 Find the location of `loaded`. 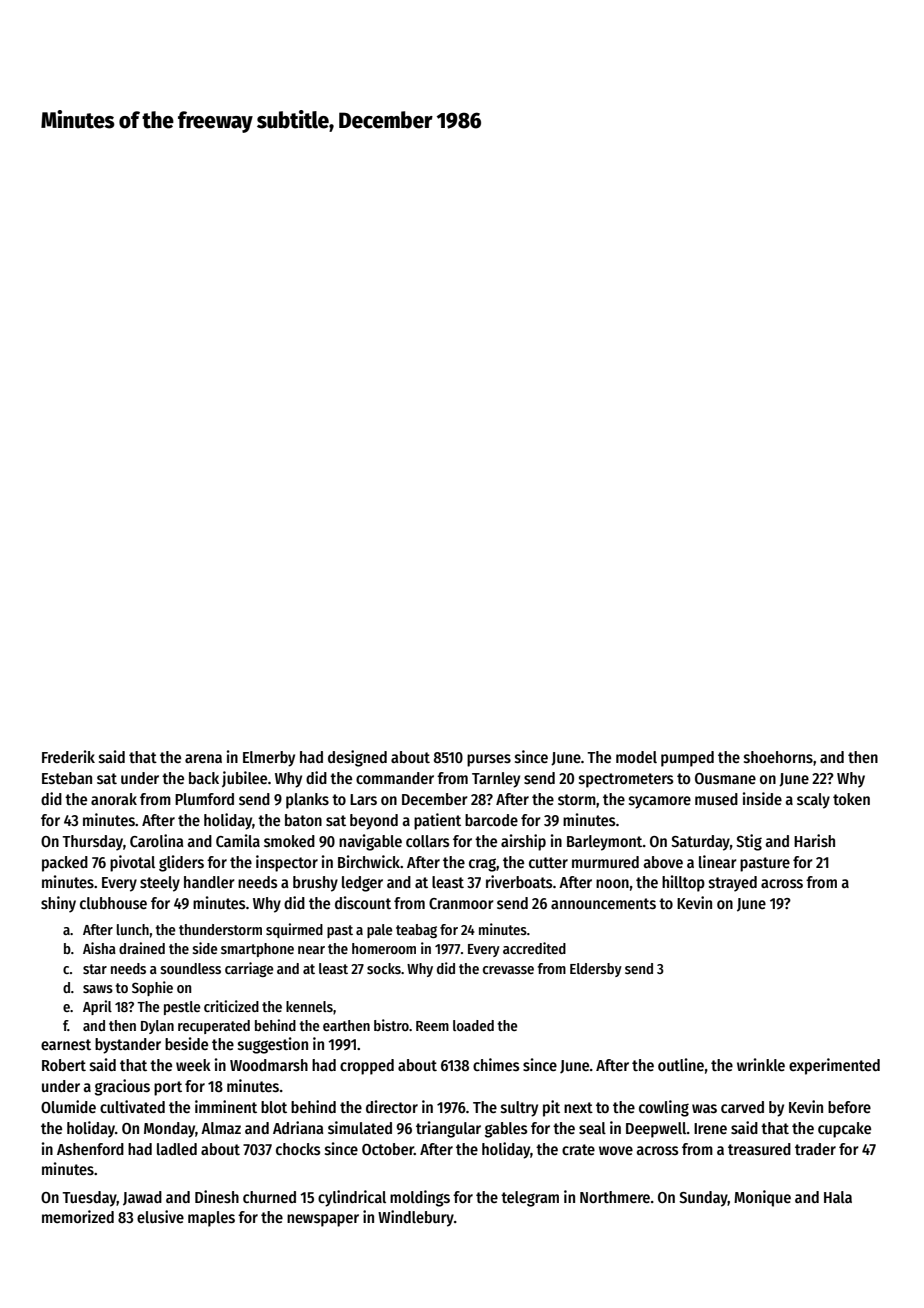

loaded is located at coordinates (473, 1025).
